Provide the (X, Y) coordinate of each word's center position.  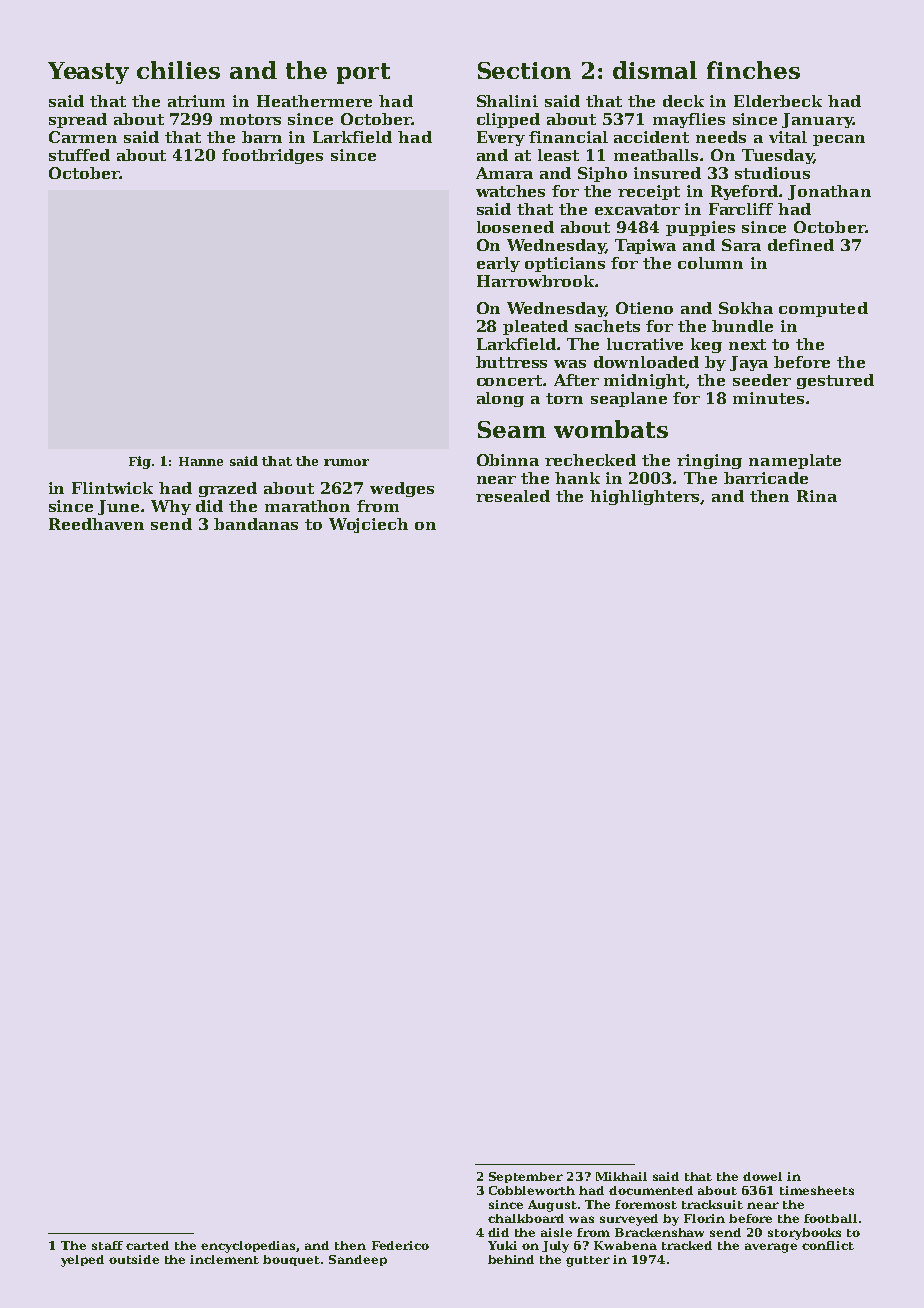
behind (511, 1259)
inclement (224, 1259)
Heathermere (314, 101)
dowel (762, 1176)
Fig (140, 462)
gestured (835, 381)
